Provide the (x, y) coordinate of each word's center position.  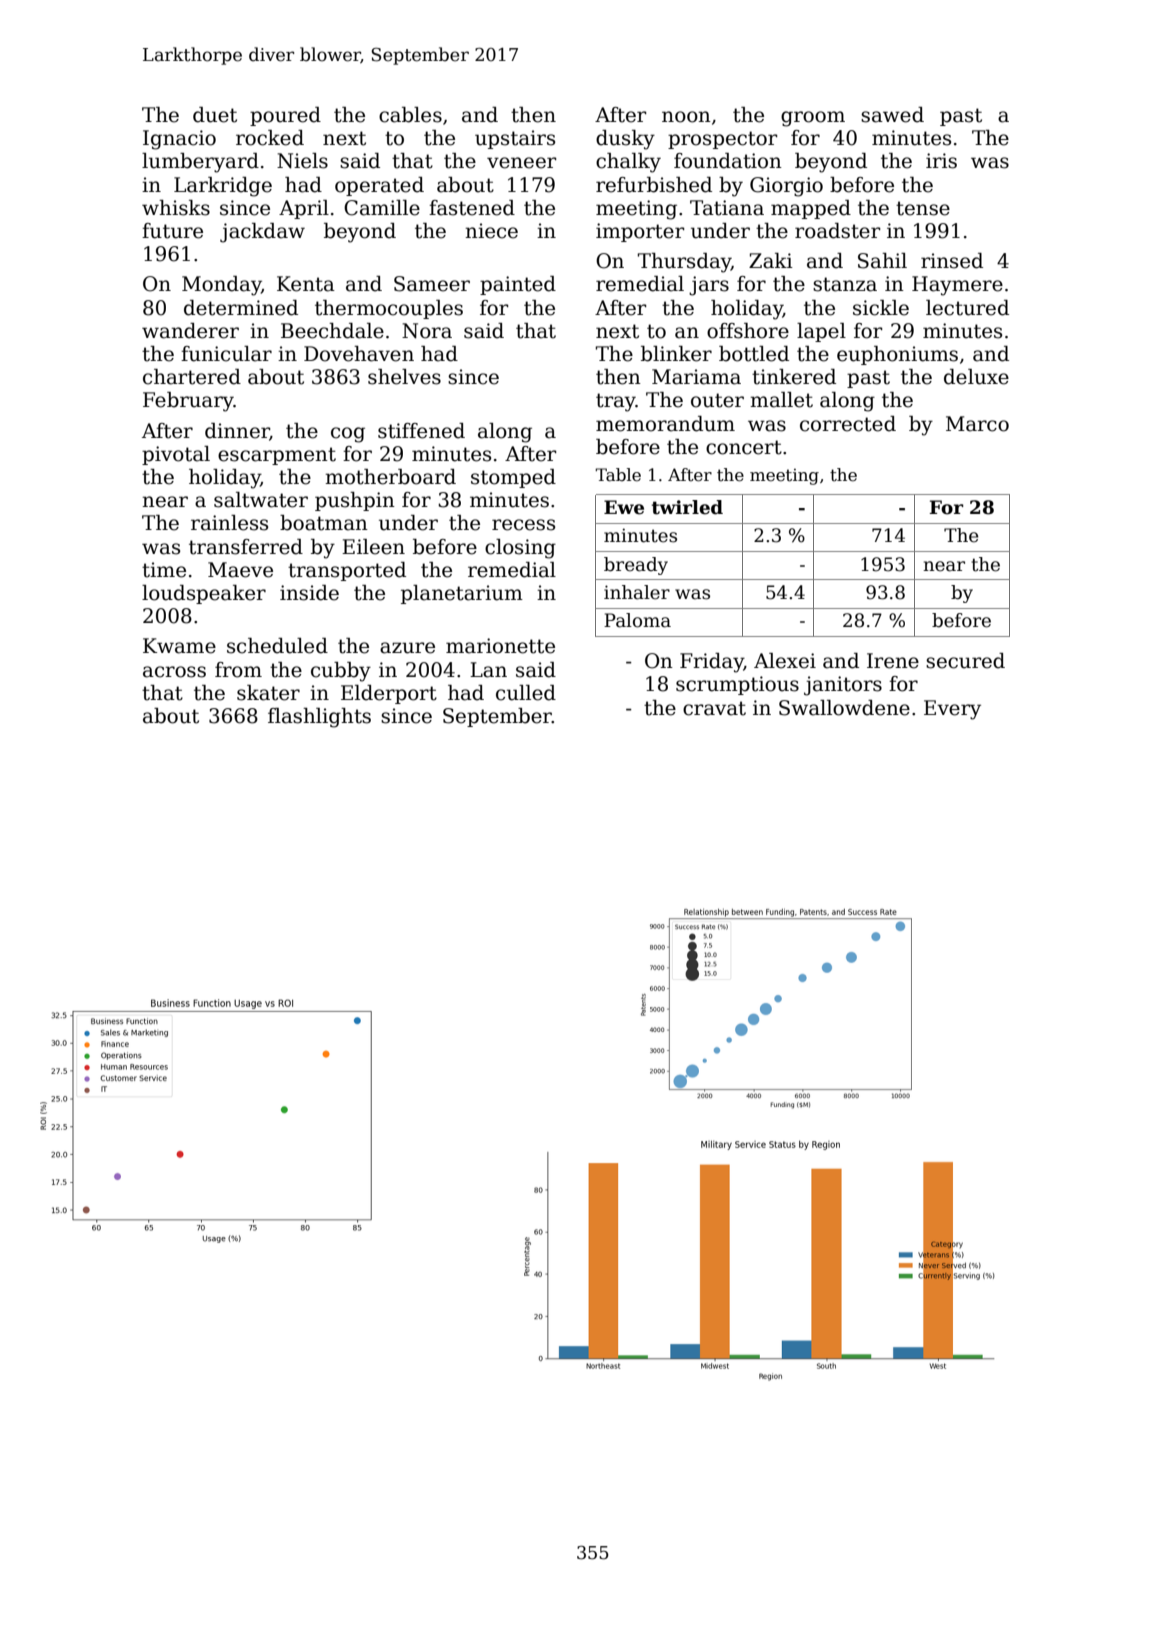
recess (523, 525)
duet (215, 115)
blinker (676, 354)
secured (965, 661)
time (164, 570)
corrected (848, 424)
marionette (500, 646)
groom (813, 119)
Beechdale (332, 331)
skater (268, 693)
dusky (625, 140)
